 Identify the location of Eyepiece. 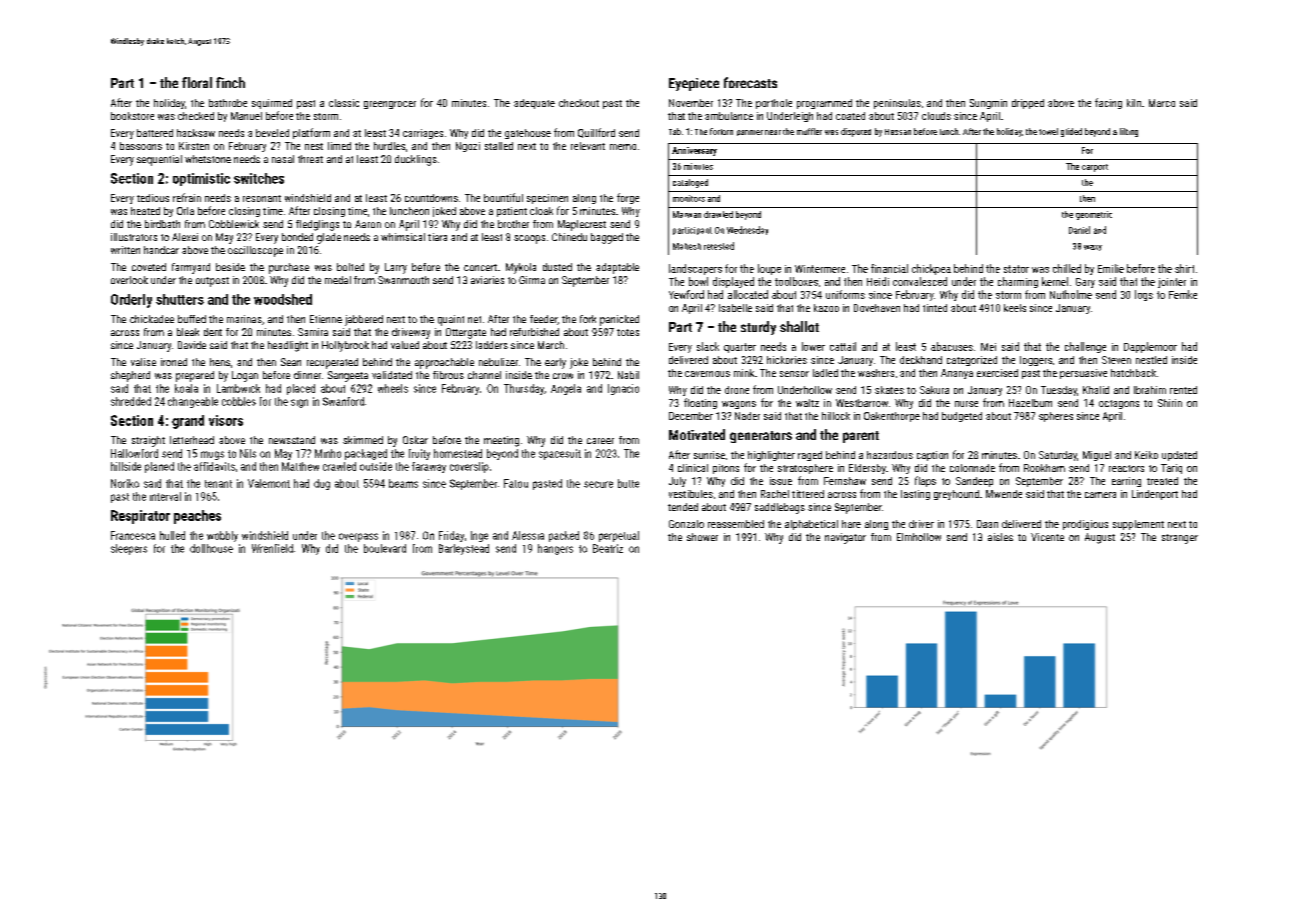
(694, 84).
